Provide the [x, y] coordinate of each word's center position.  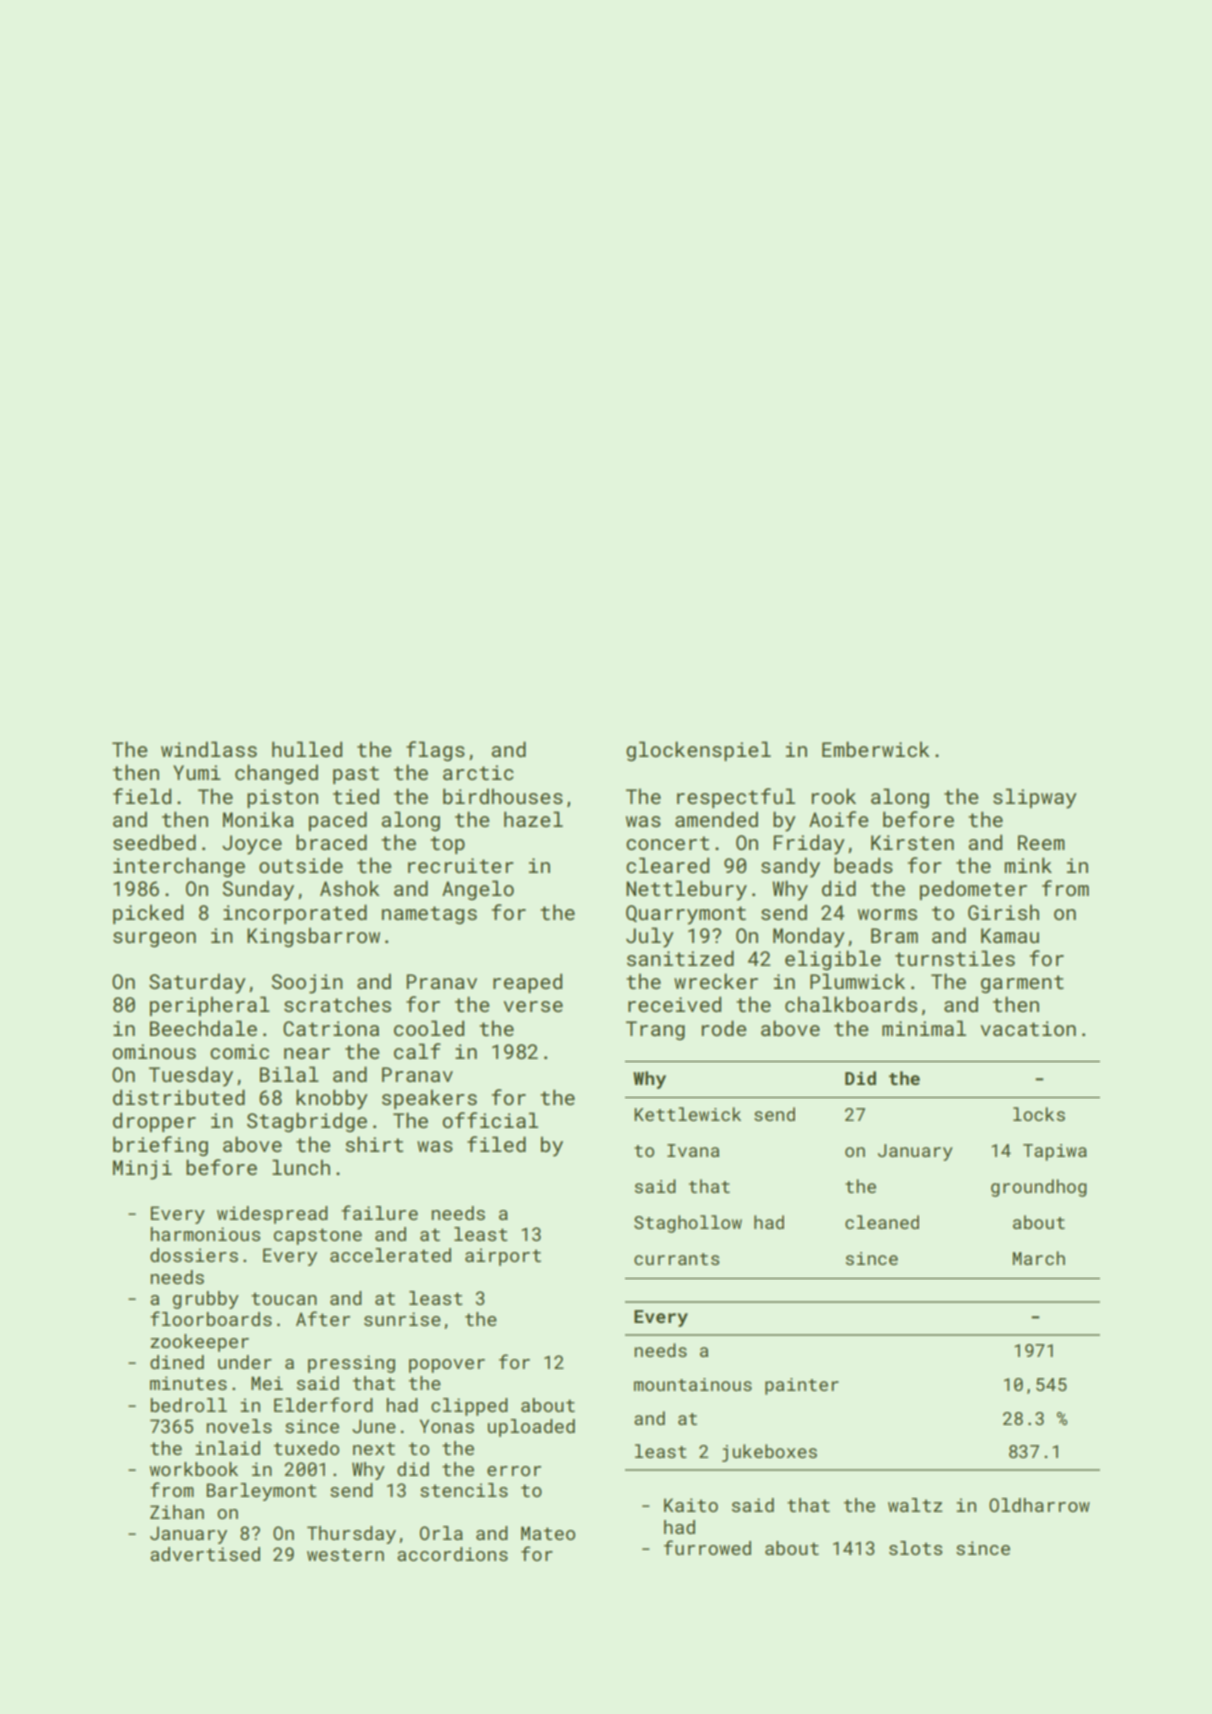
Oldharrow [1039, 1505]
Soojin [307, 984]
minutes [188, 1383]
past [356, 775]
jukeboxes [769, 1453]
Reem [1041, 842]
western [345, 1554]
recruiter [460, 865]
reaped [527, 983]
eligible [833, 960]
